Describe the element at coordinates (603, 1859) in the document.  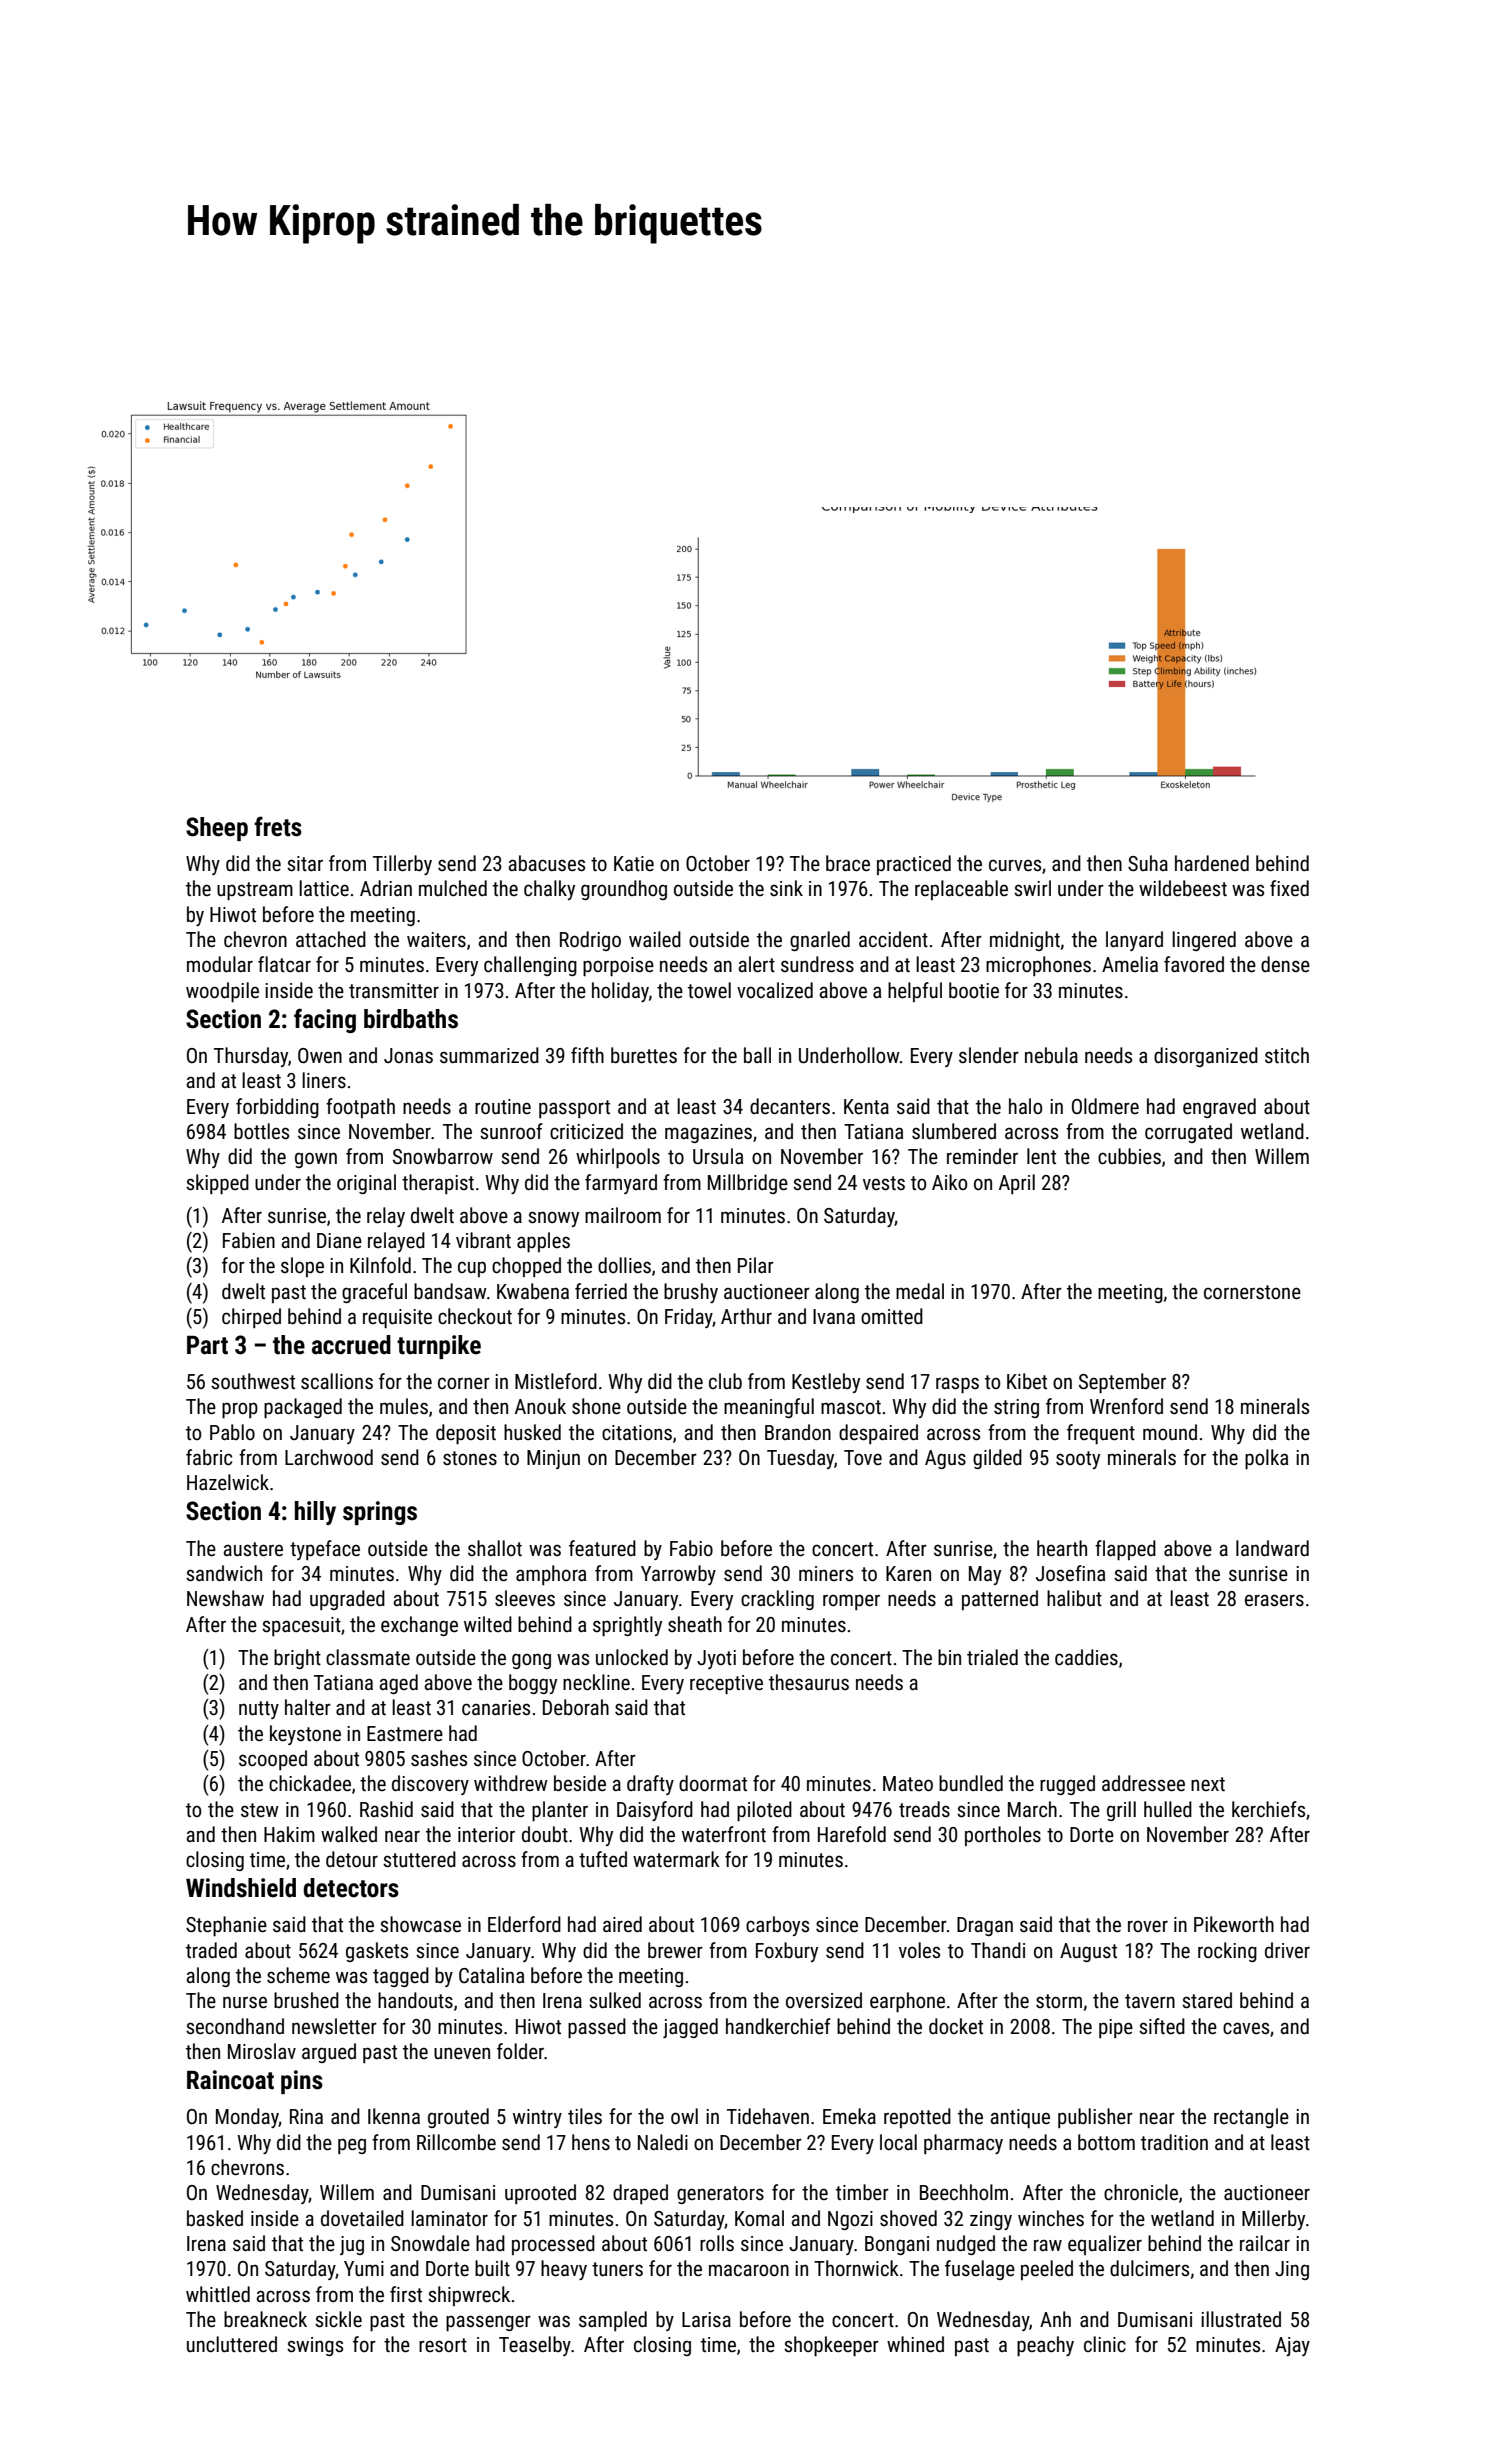
I see `tufted` at that location.
